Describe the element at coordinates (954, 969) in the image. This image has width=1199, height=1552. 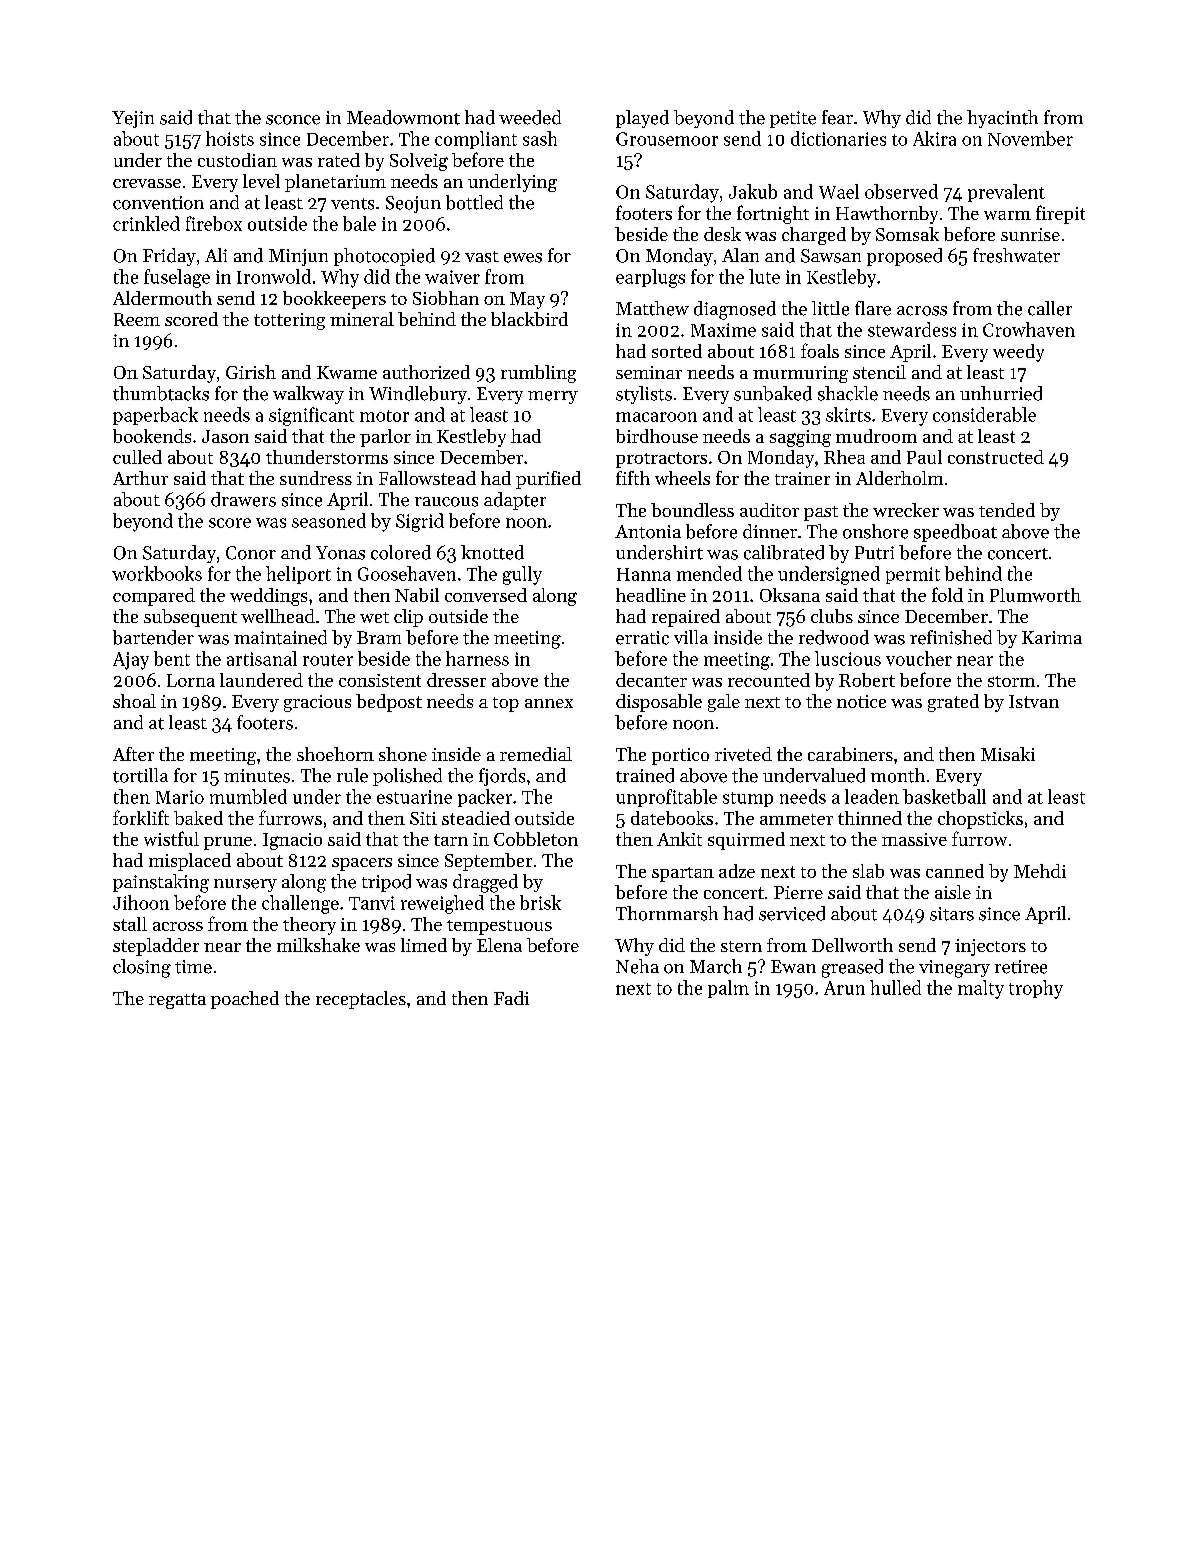
I see `vinegary` at that location.
